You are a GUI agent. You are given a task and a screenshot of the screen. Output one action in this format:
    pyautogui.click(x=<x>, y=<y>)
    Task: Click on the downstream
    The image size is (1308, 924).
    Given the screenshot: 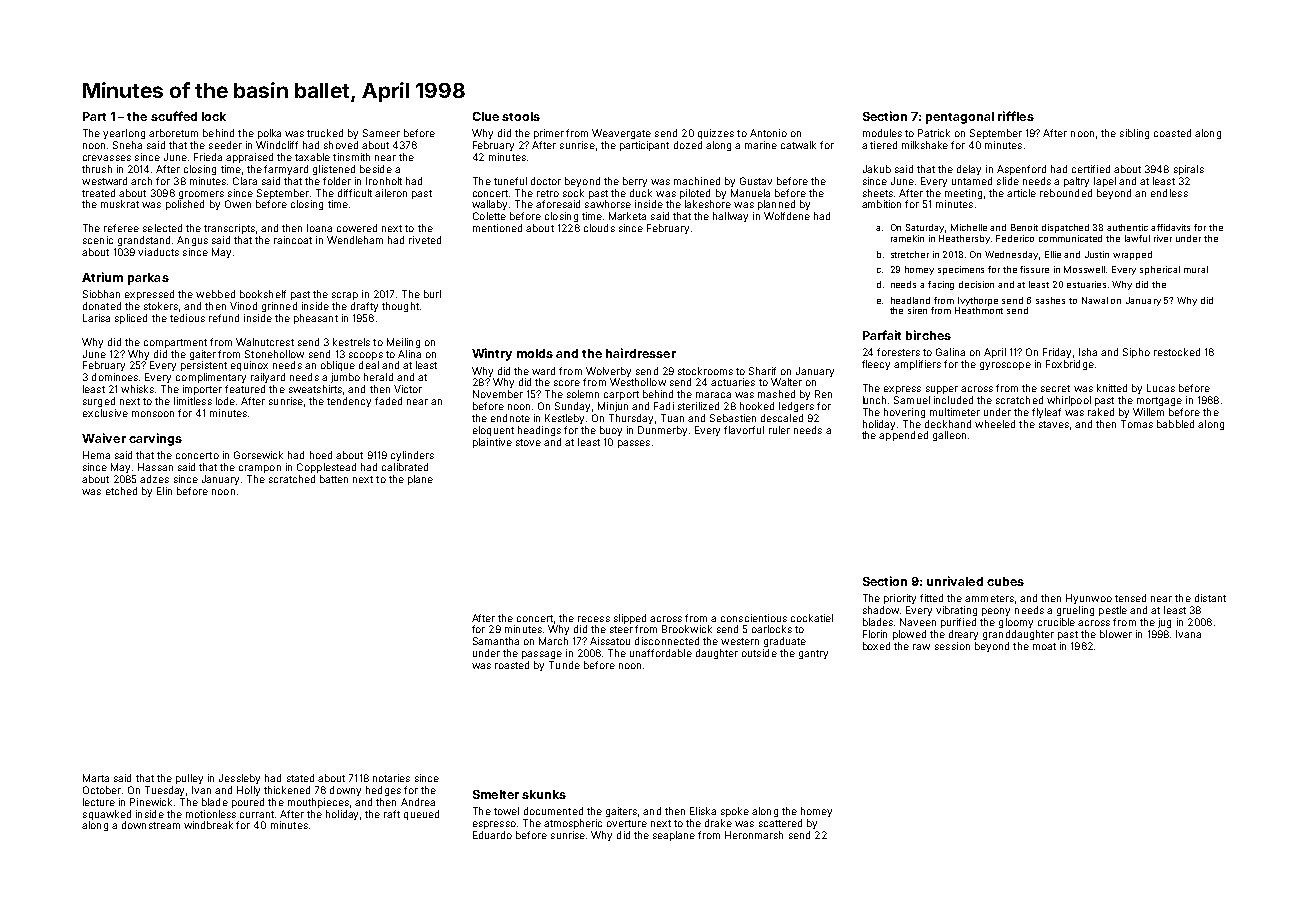 What is the action you would take?
    pyautogui.click(x=151, y=825)
